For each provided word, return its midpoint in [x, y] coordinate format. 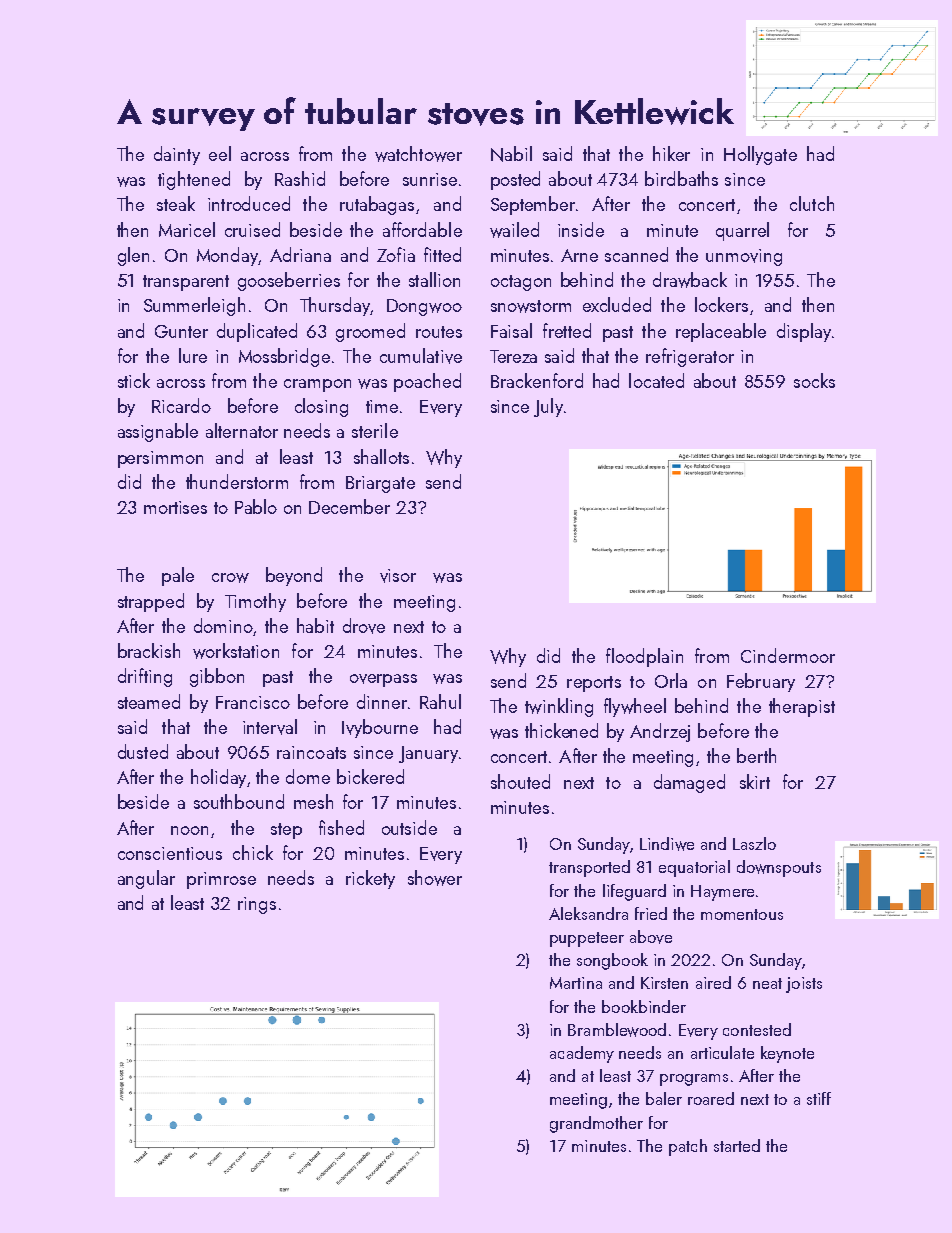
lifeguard [634, 892]
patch [688, 1147]
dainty [177, 155]
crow [230, 578]
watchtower [418, 154]
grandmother [596, 1124]
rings [257, 905]
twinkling [559, 707]
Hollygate [760, 155]
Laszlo [754, 843]
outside [409, 827]
